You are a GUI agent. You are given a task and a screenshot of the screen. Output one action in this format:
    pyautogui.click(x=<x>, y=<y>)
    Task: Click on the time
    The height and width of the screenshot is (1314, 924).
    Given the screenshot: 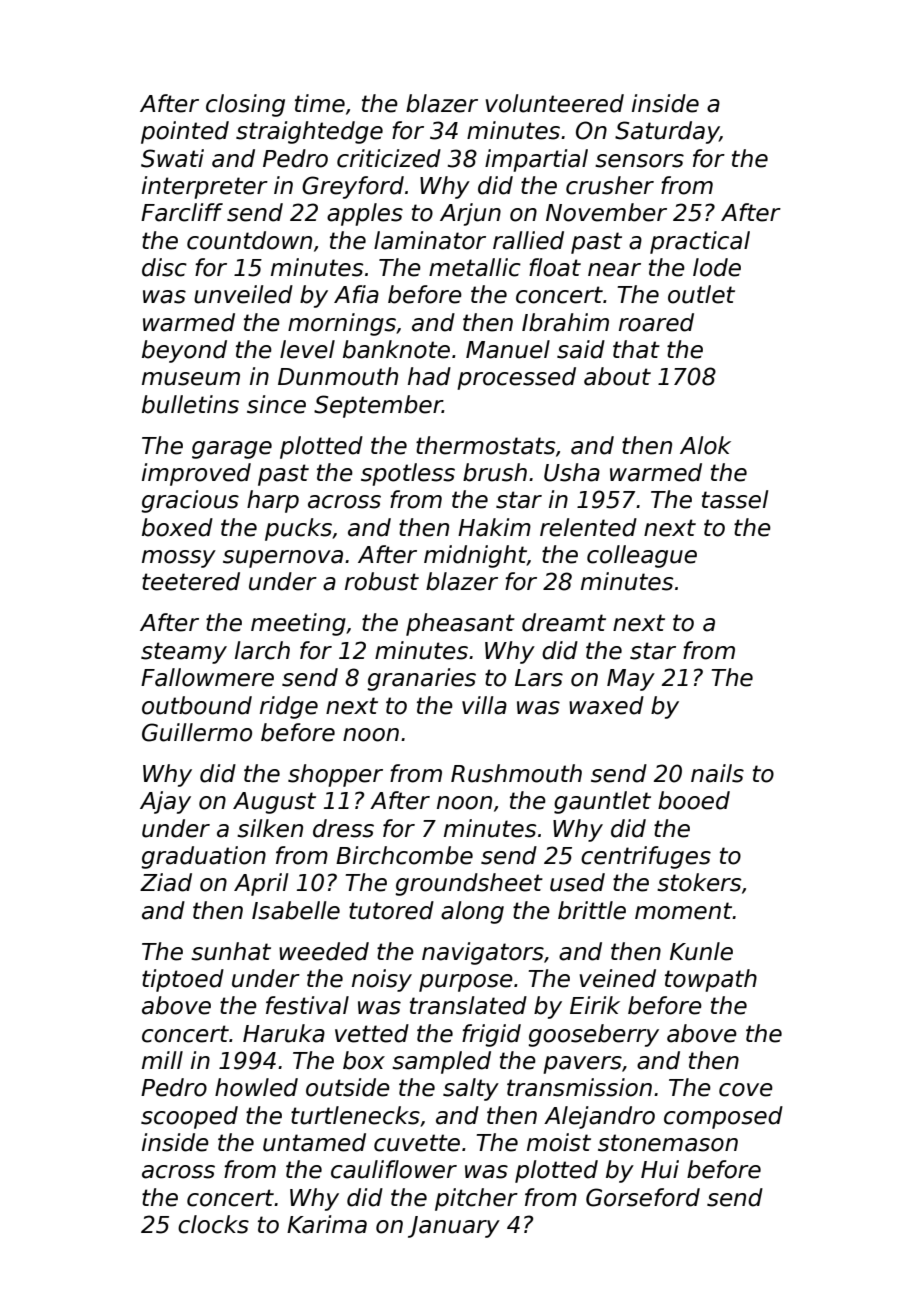 What is the action you would take?
    pyautogui.click(x=320, y=103)
